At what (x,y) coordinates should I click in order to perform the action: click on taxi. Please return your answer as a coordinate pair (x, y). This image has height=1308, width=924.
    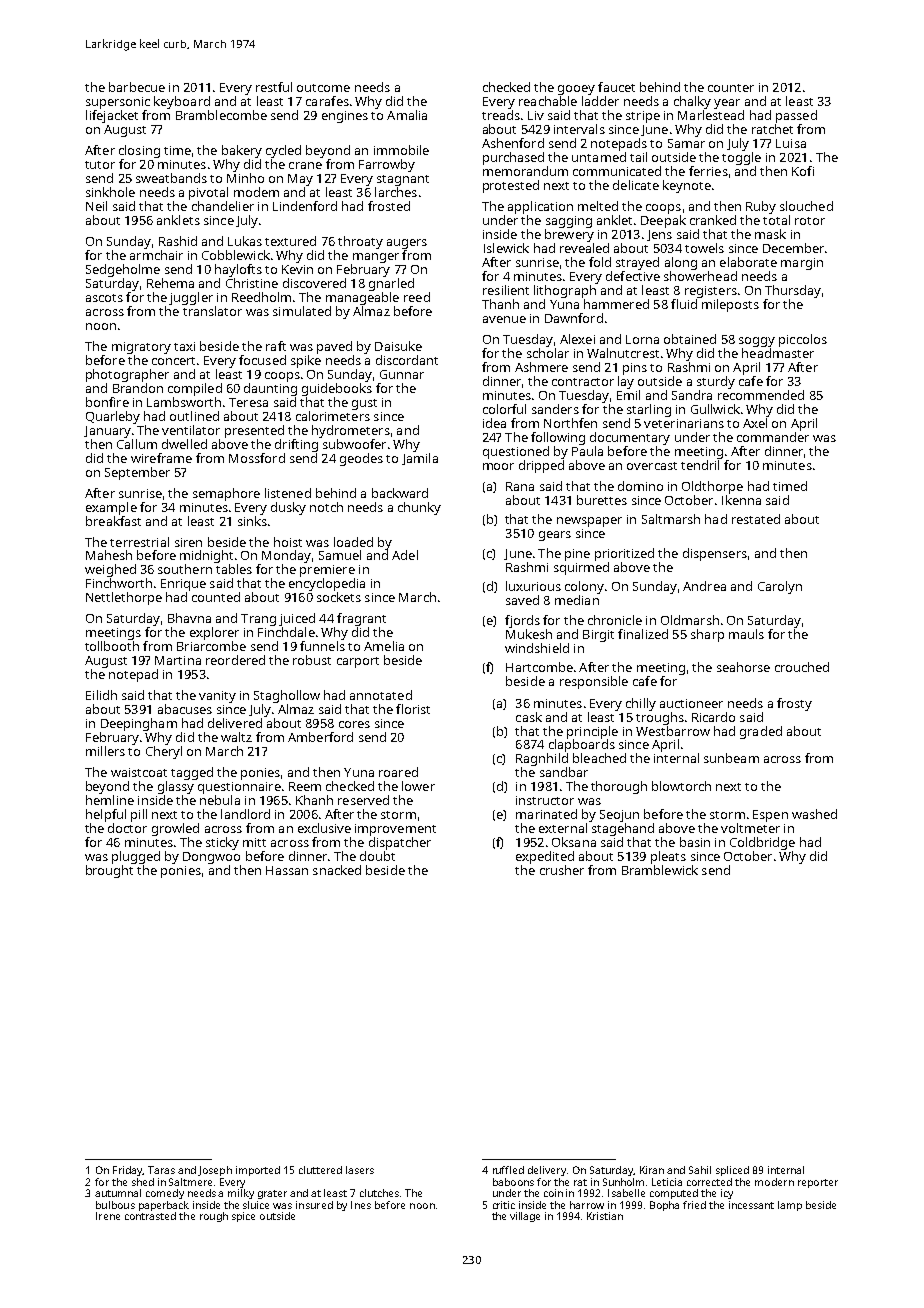
    Looking at the image, I should click on (184, 346).
